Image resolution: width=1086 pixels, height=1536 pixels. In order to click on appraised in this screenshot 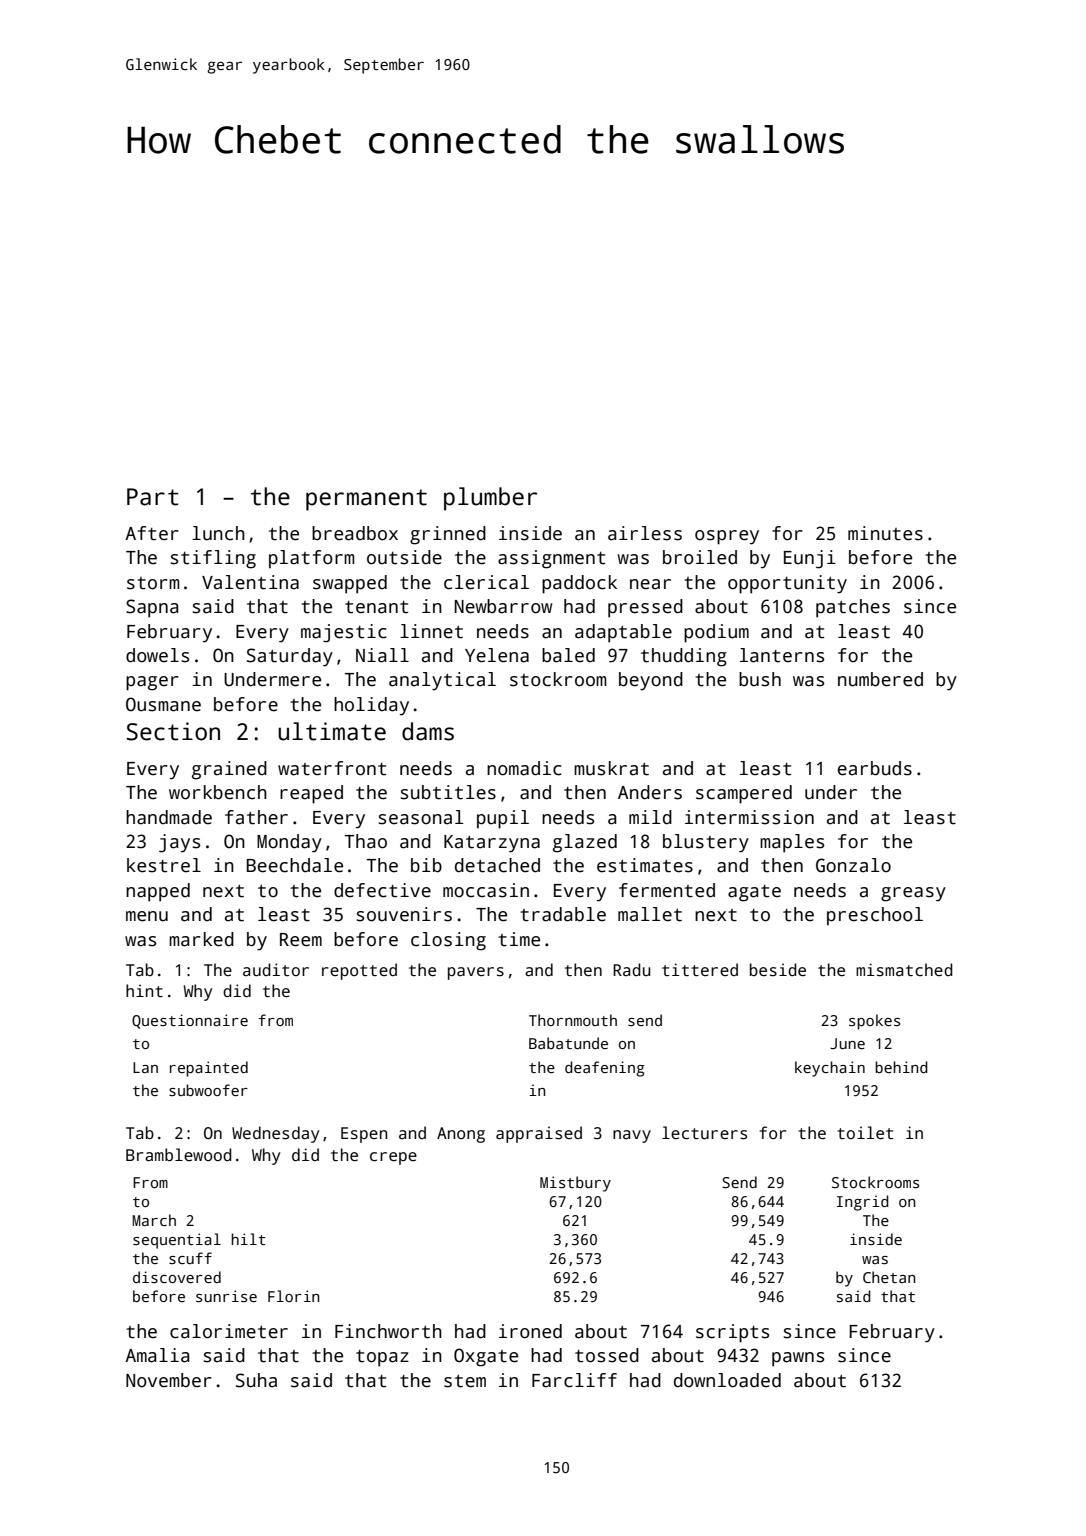, I will do `click(539, 1134)`.
